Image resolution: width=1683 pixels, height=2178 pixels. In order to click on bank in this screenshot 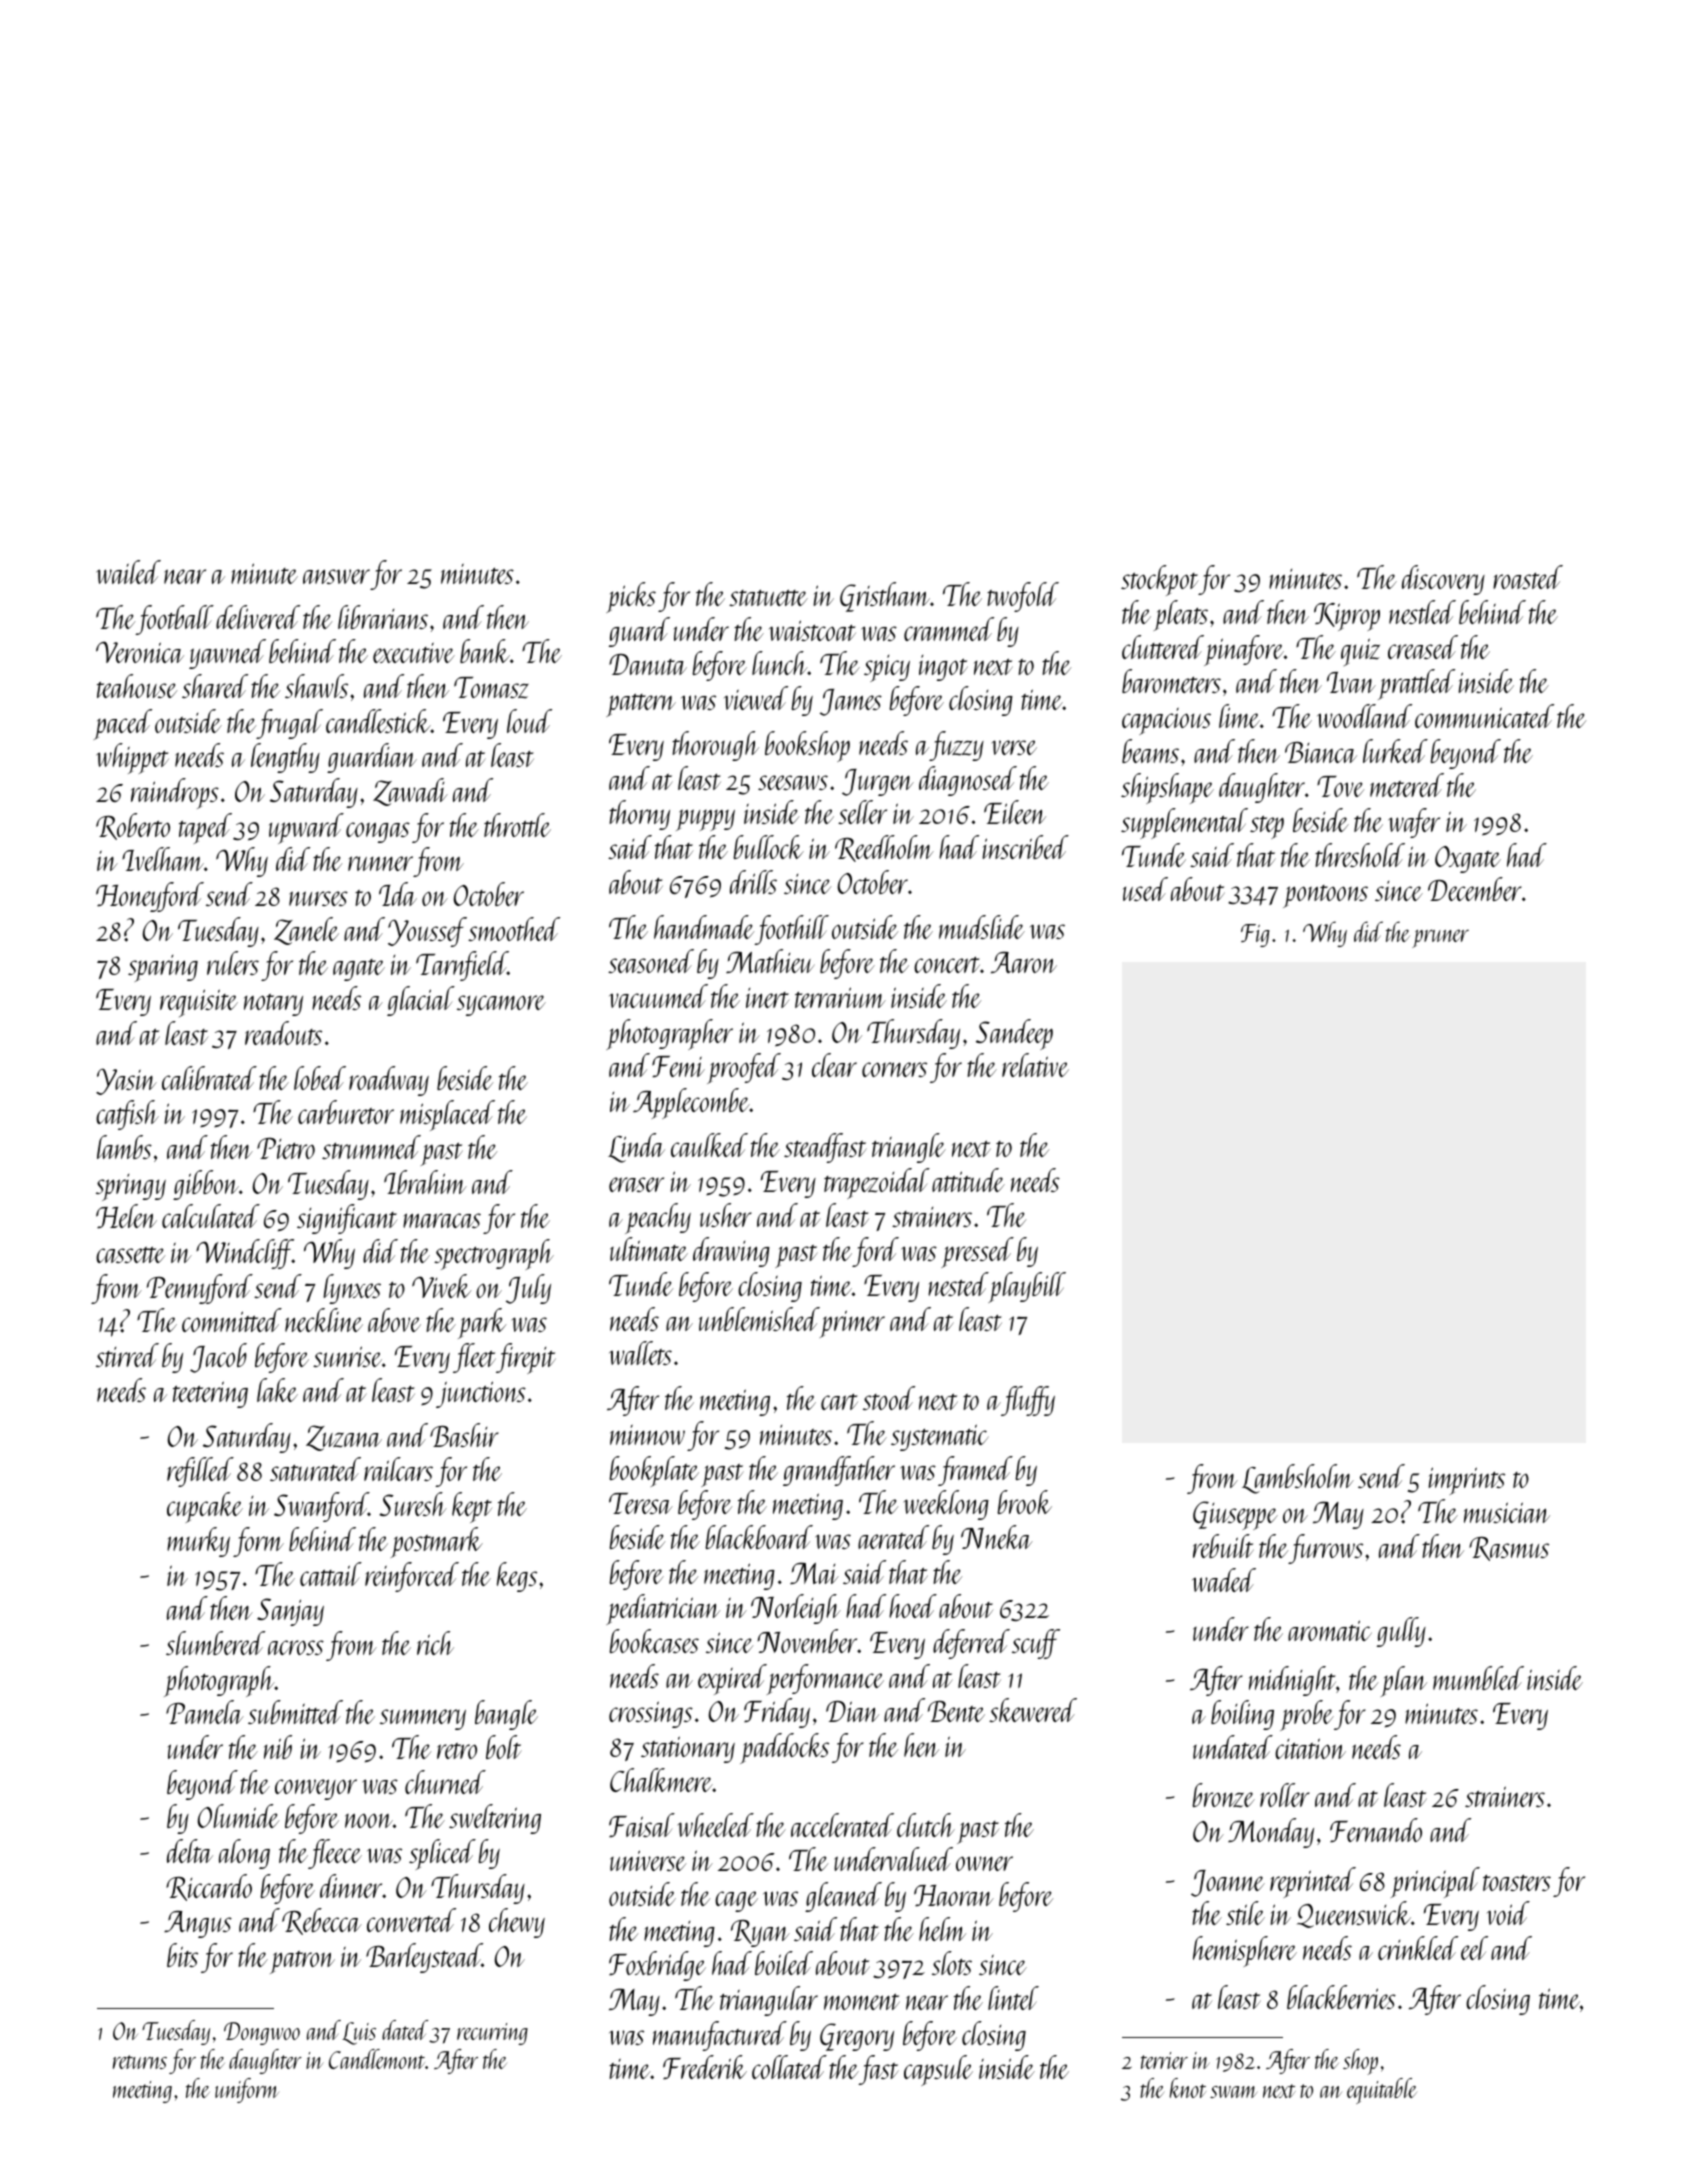, I will do `click(485, 651)`.
